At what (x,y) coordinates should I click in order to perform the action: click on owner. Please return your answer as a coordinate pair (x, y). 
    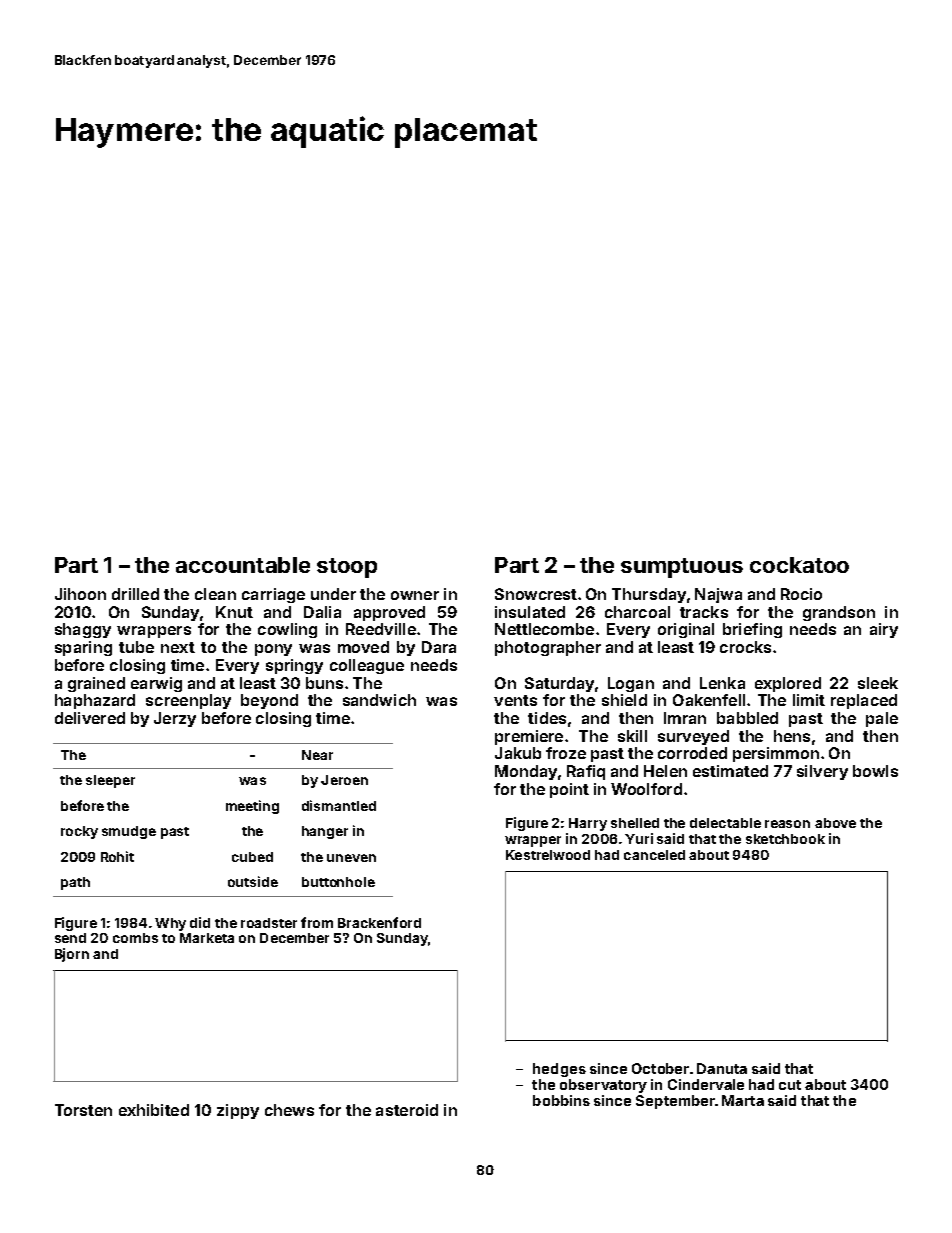
    Looking at the image, I should click on (415, 595).
